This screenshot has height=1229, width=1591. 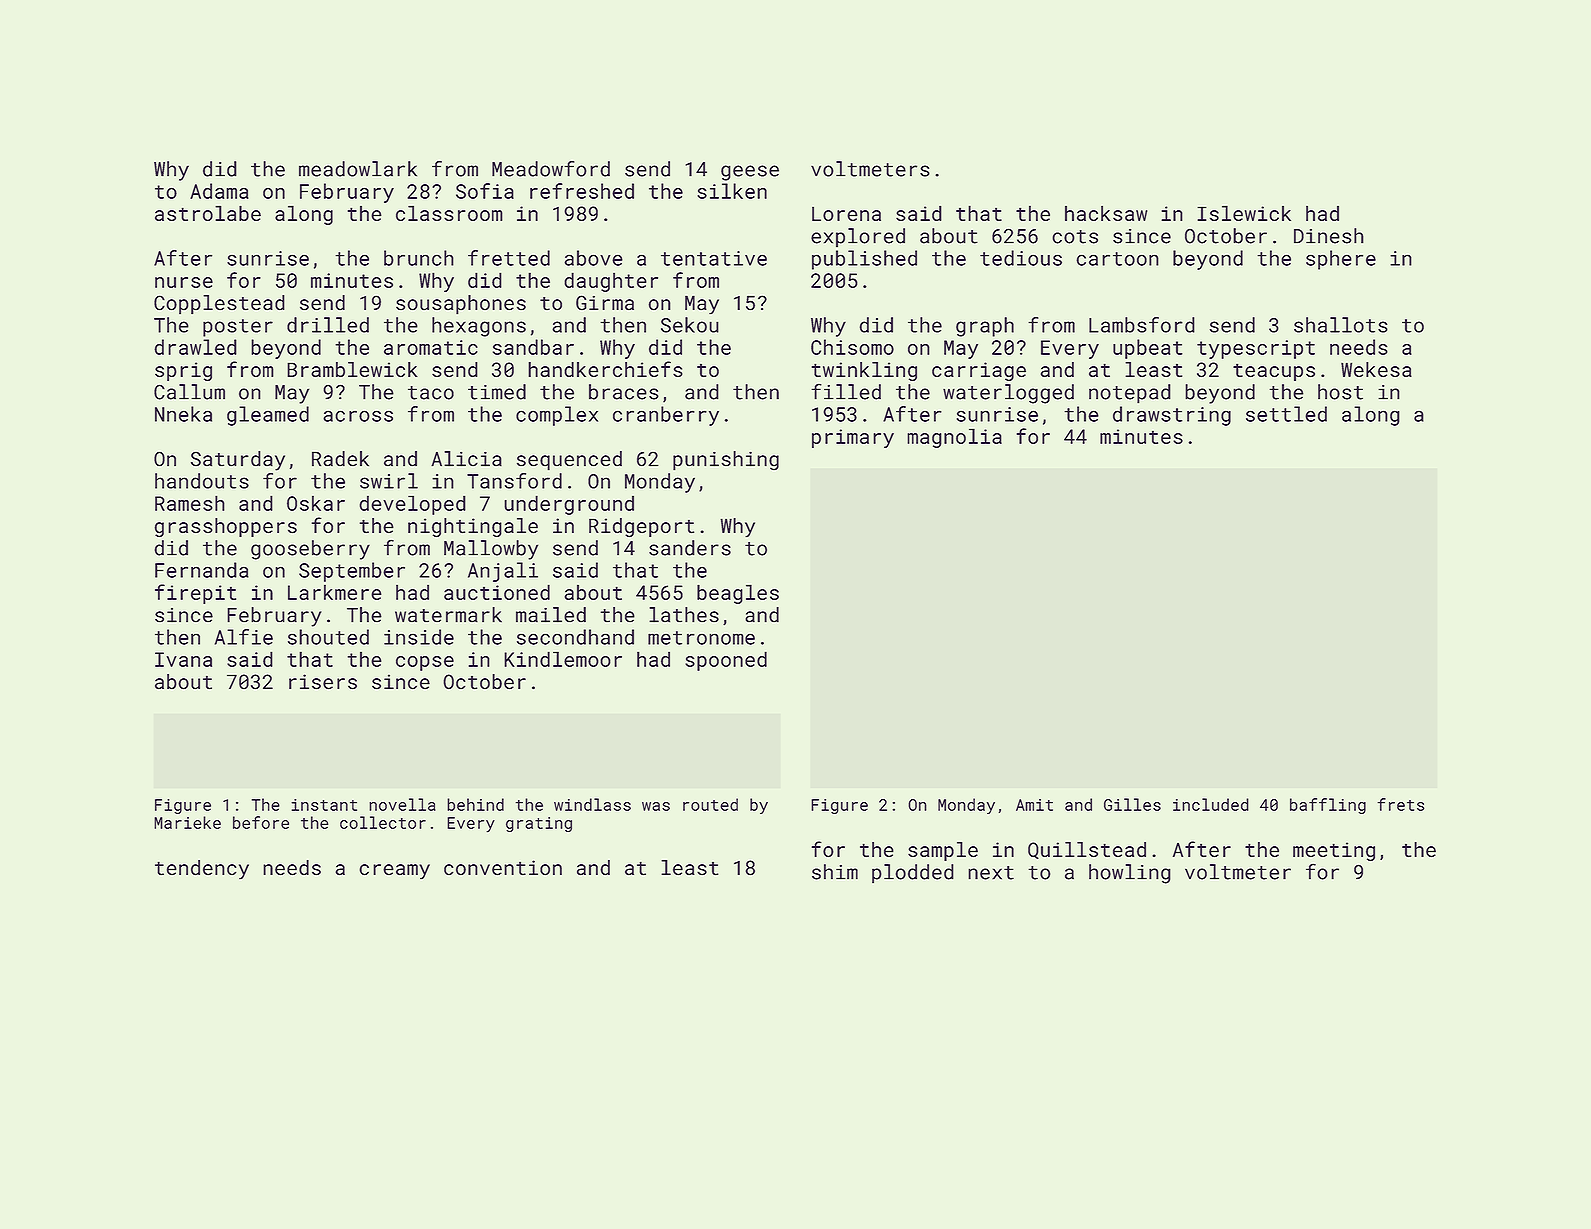 What do you see at coordinates (358, 169) in the screenshot?
I see `meadowlark` at bounding box center [358, 169].
